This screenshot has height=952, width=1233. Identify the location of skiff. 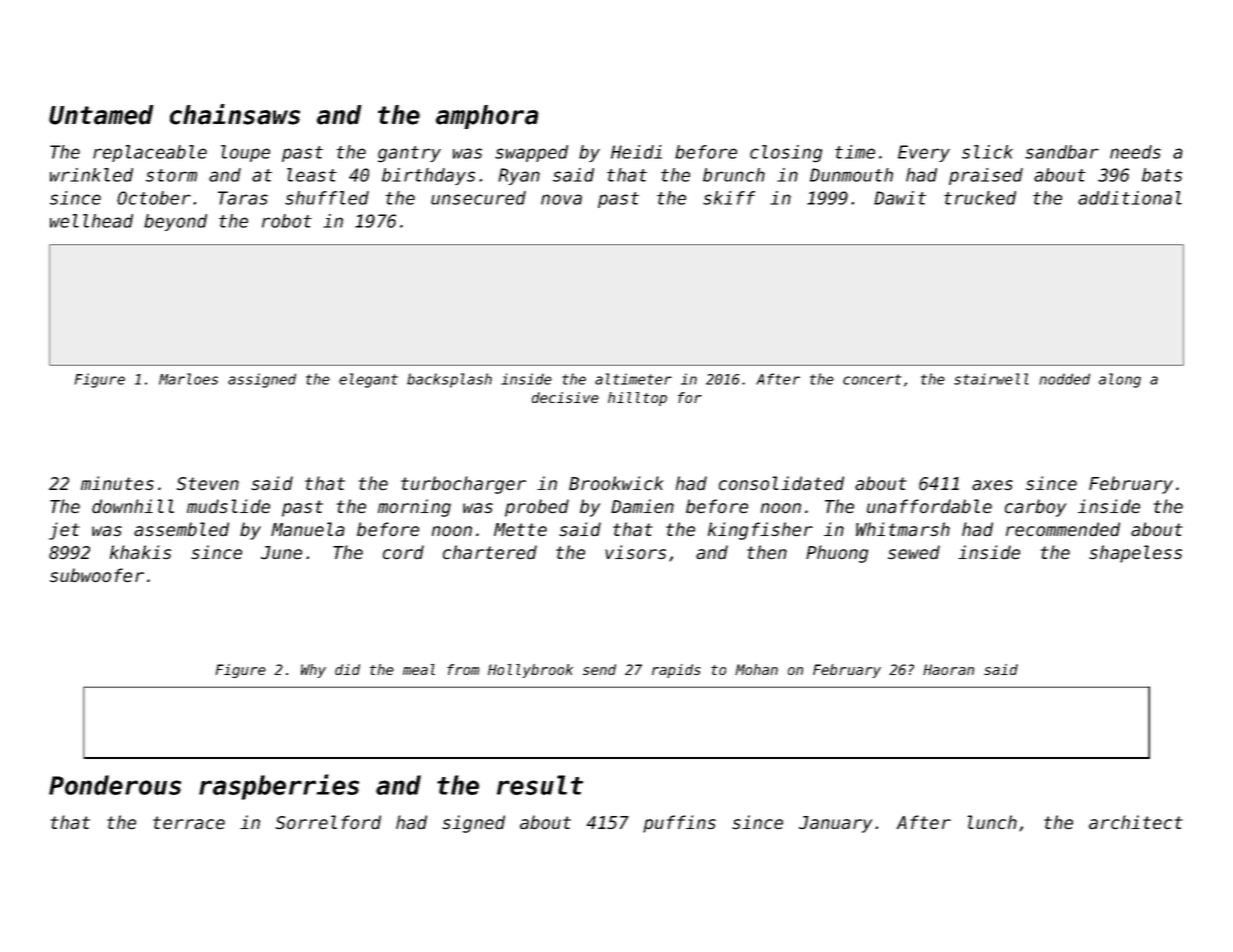
(729, 198).
